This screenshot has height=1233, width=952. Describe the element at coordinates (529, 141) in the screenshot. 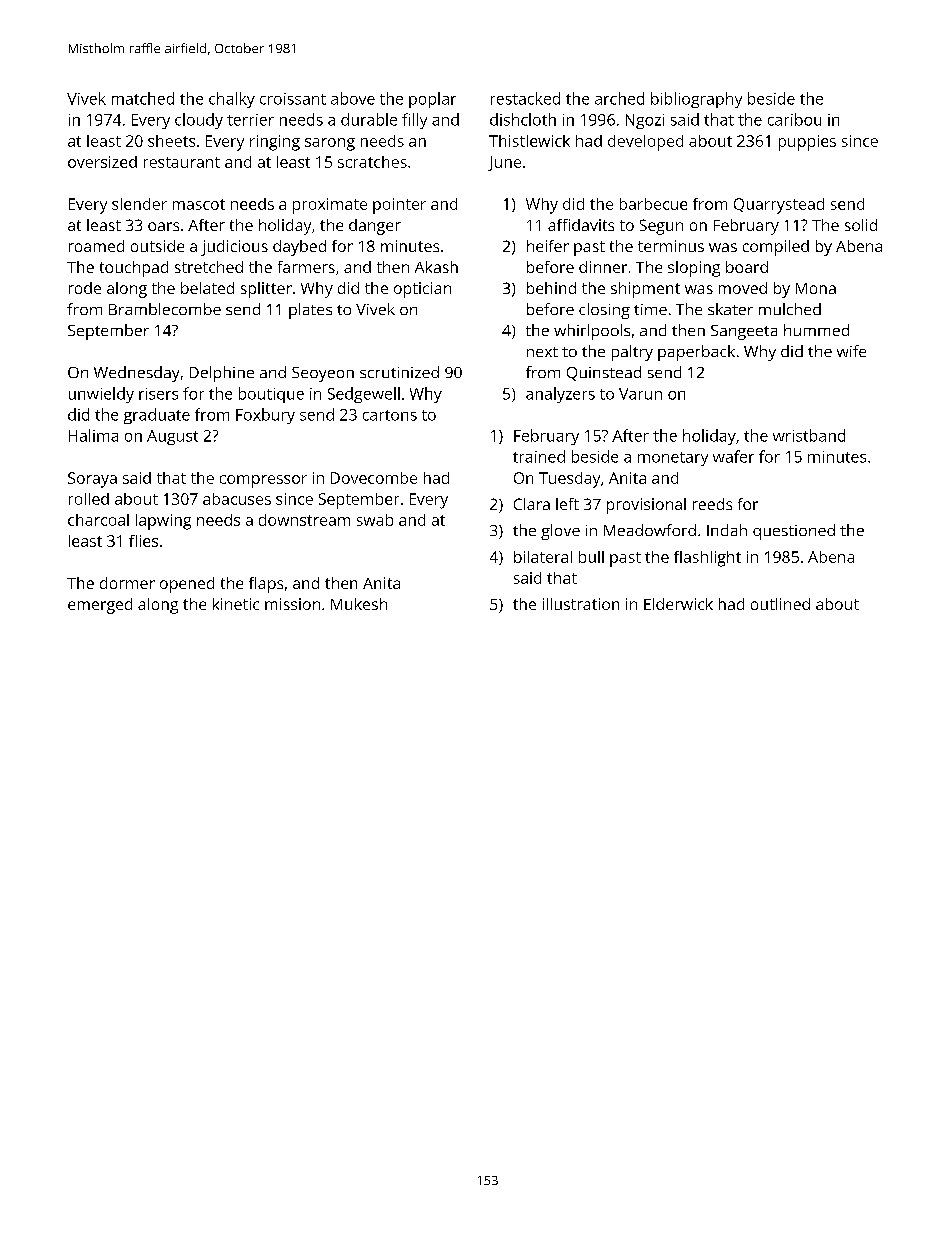

I see `Thistlewick` at that location.
